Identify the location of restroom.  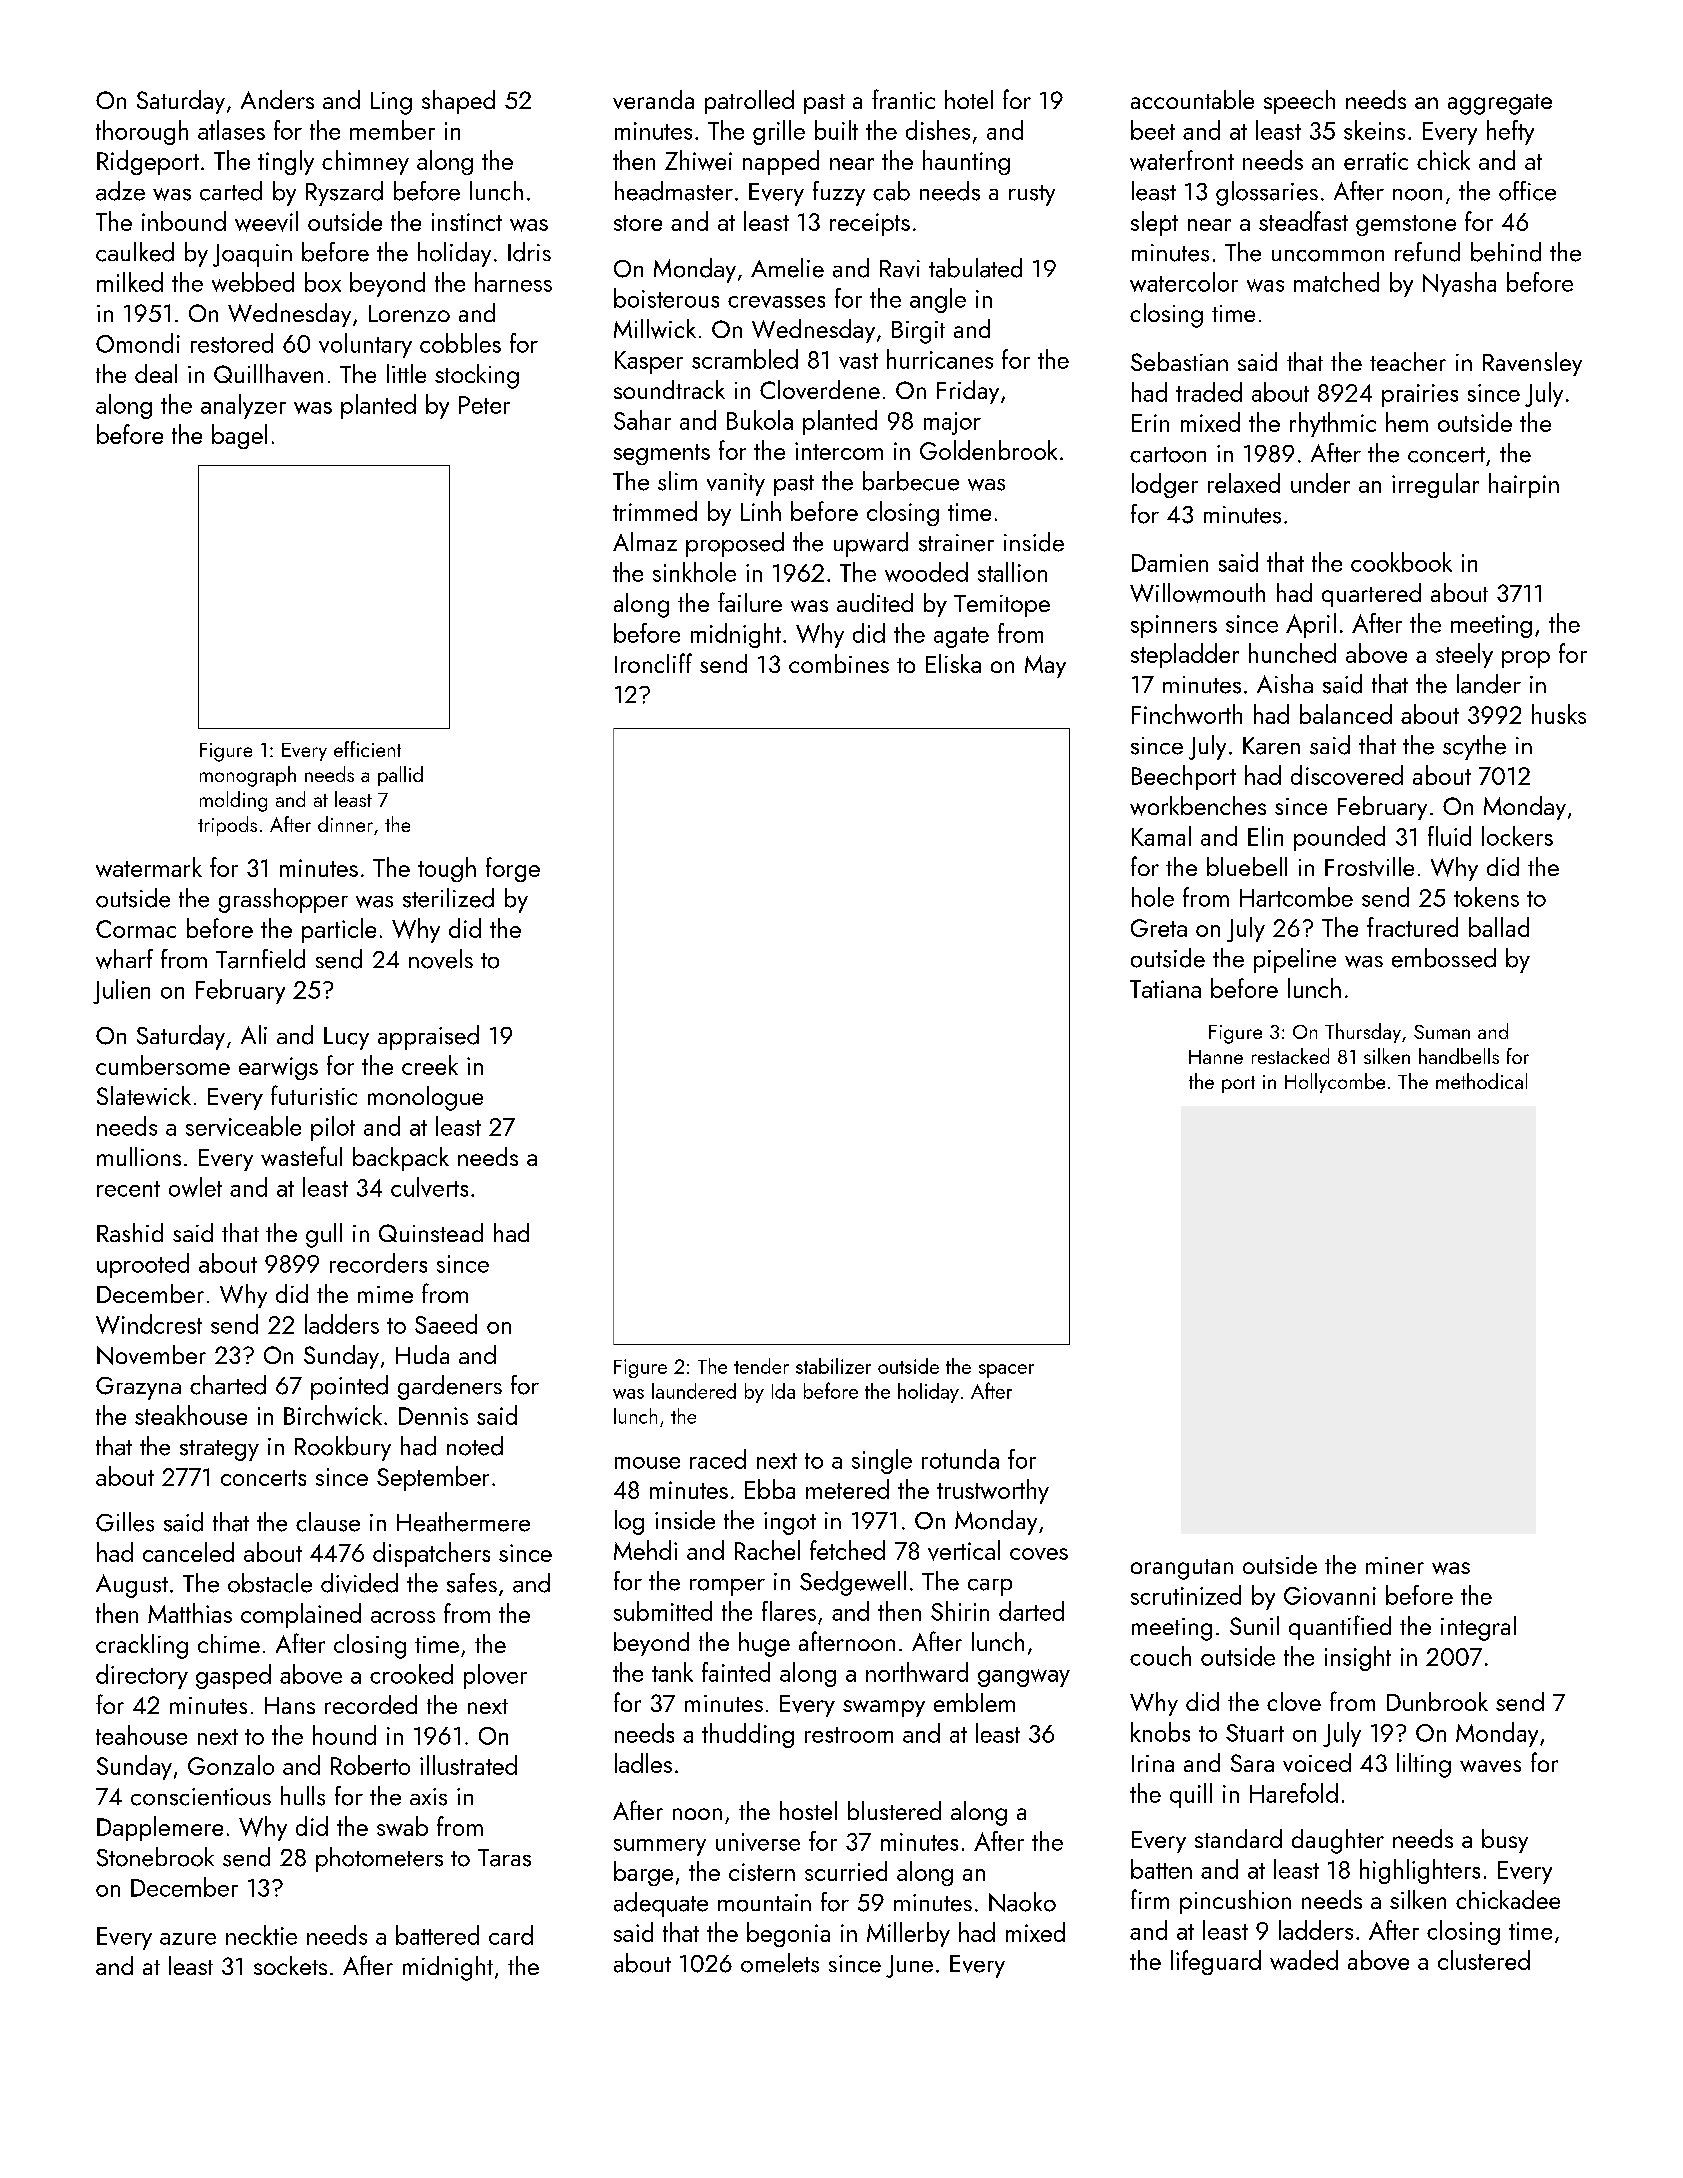
(849, 1735).
